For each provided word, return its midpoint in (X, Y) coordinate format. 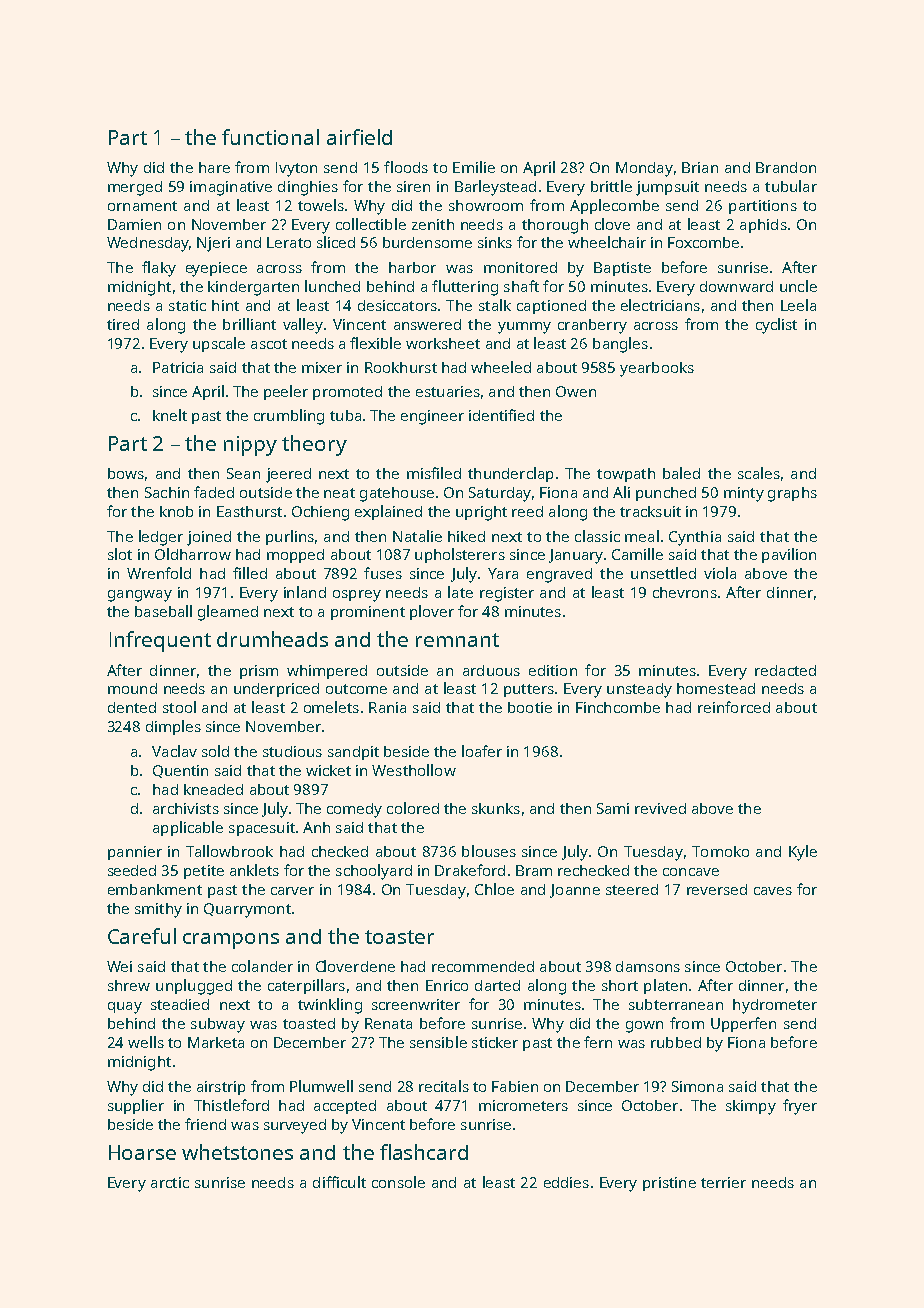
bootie (530, 707)
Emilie (474, 167)
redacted (785, 670)
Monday (644, 169)
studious (292, 751)
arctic (170, 1182)
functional (270, 137)
